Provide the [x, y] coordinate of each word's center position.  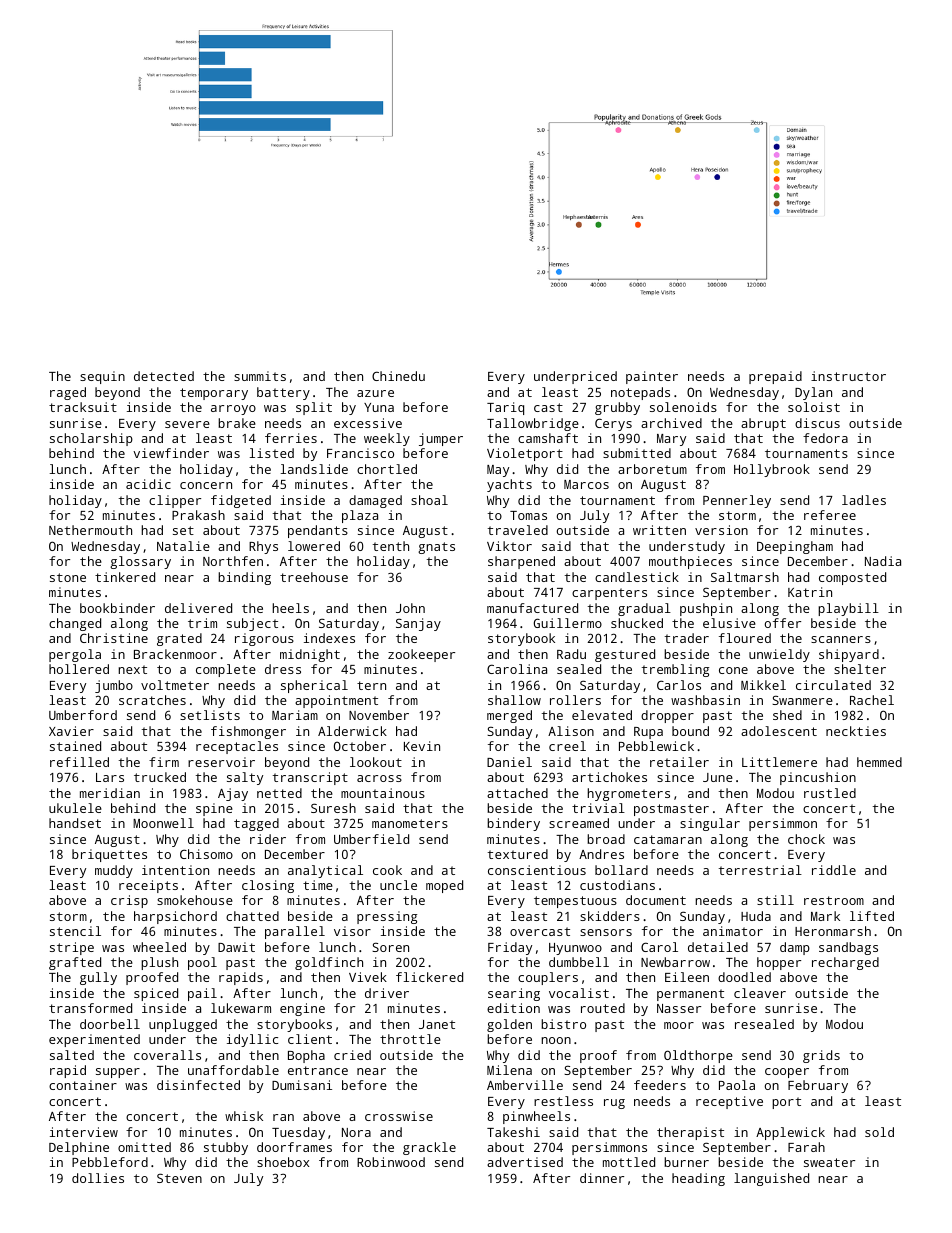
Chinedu [398, 376]
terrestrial [760, 870]
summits [260, 376]
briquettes [109, 855]
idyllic [252, 1040]
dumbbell [579, 962]
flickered [429, 977]
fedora [825, 438]
